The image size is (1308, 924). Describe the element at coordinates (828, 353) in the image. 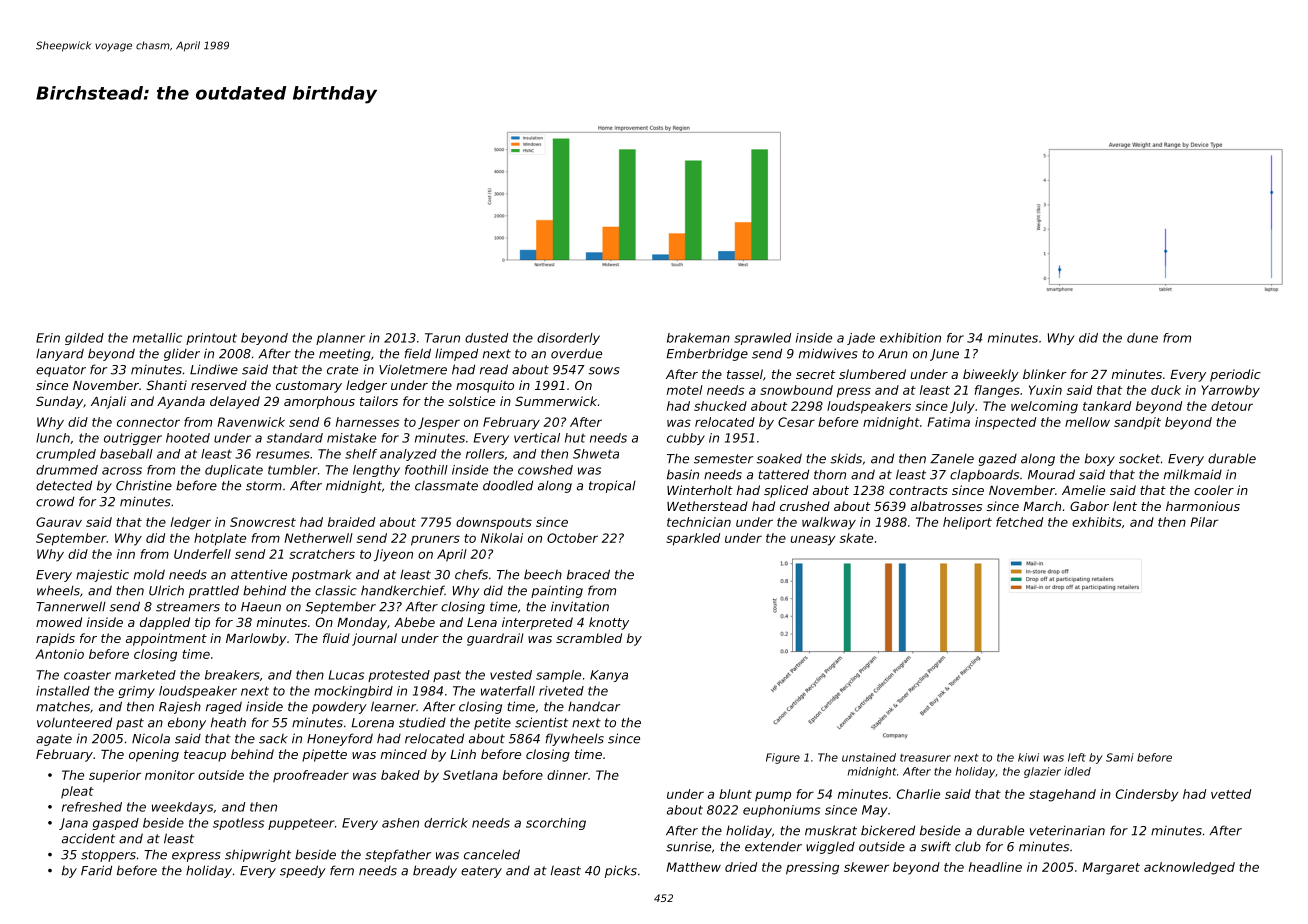

I see `midwives` at that location.
